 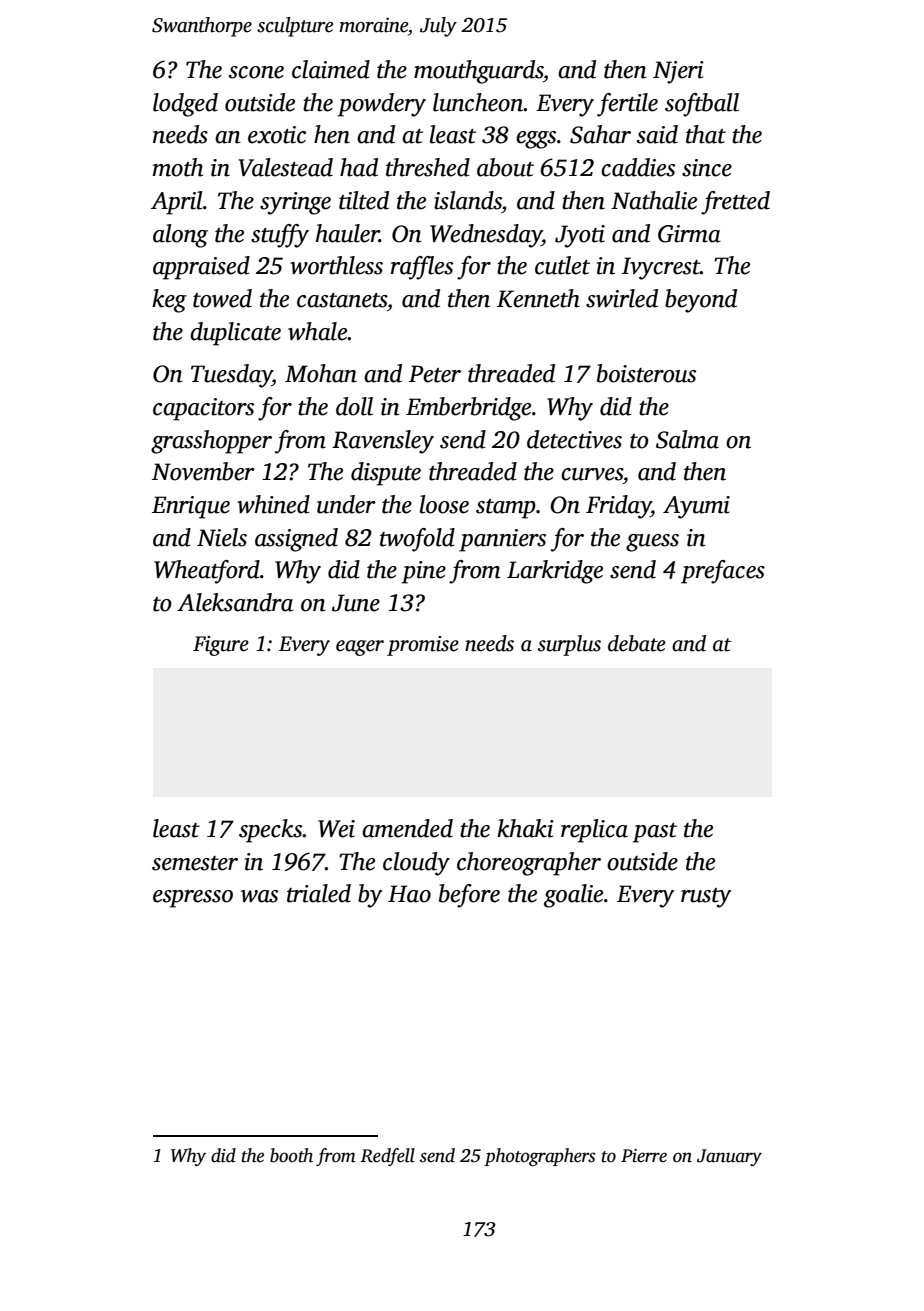 I want to click on January, so click(x=729, y=1157).
